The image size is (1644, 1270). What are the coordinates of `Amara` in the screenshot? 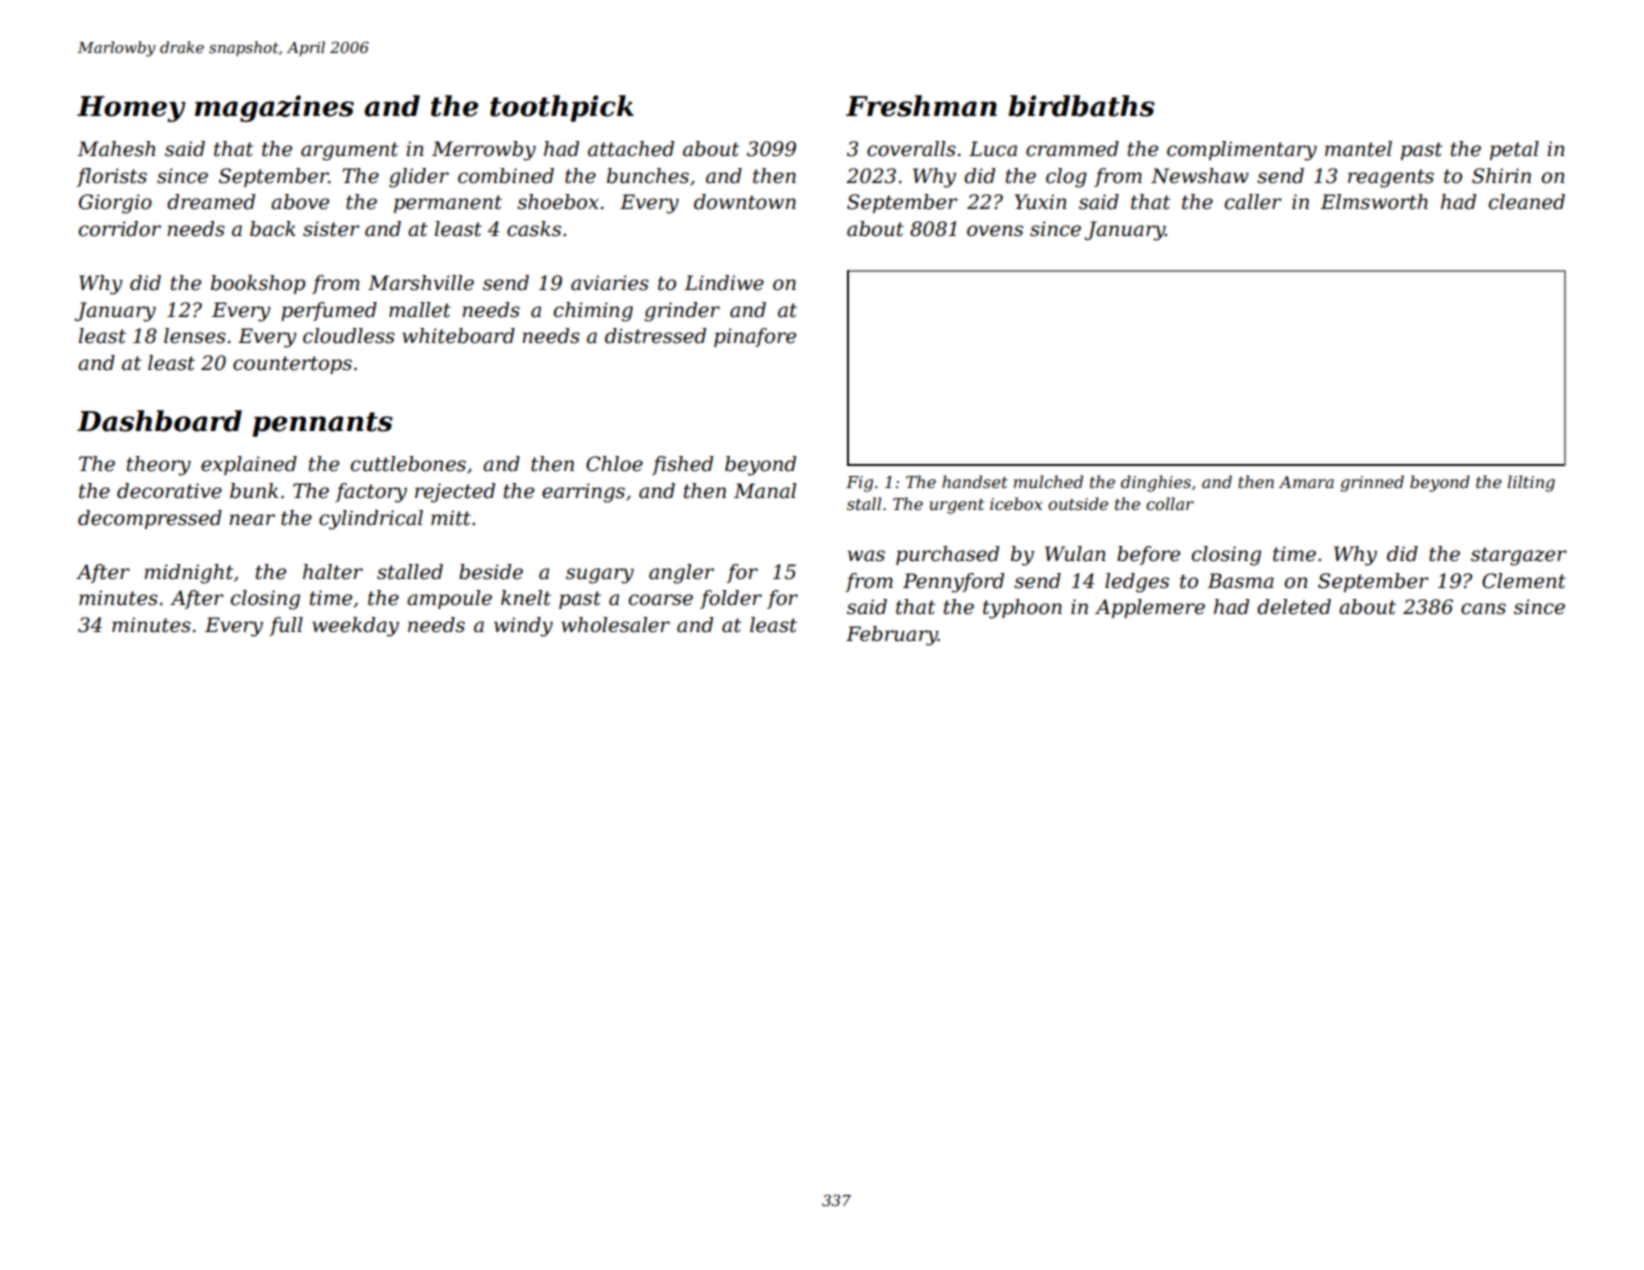 It's located at (1306, 482).
